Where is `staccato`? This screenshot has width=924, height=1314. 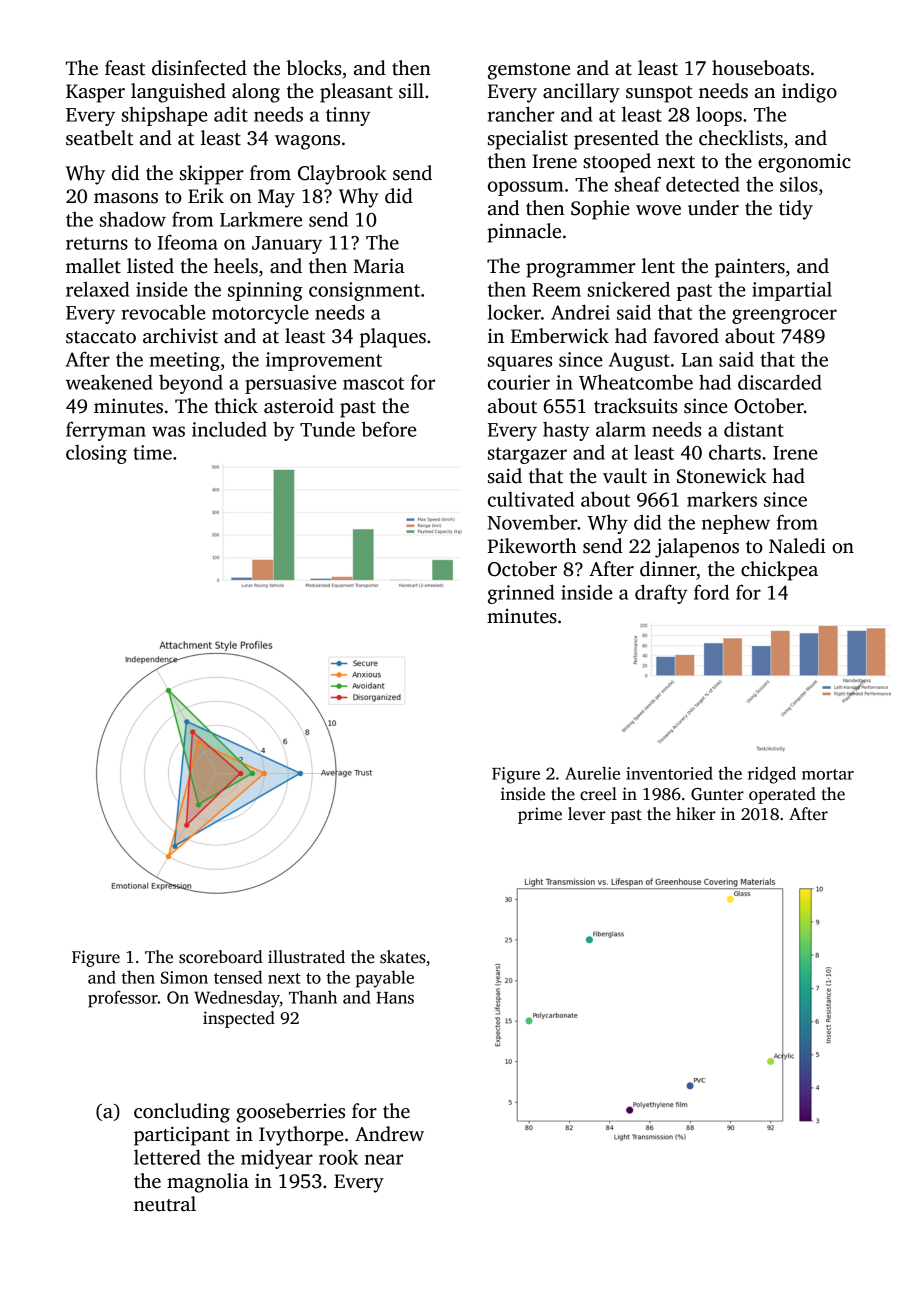 staccato is located at coordinates (101, 337).
